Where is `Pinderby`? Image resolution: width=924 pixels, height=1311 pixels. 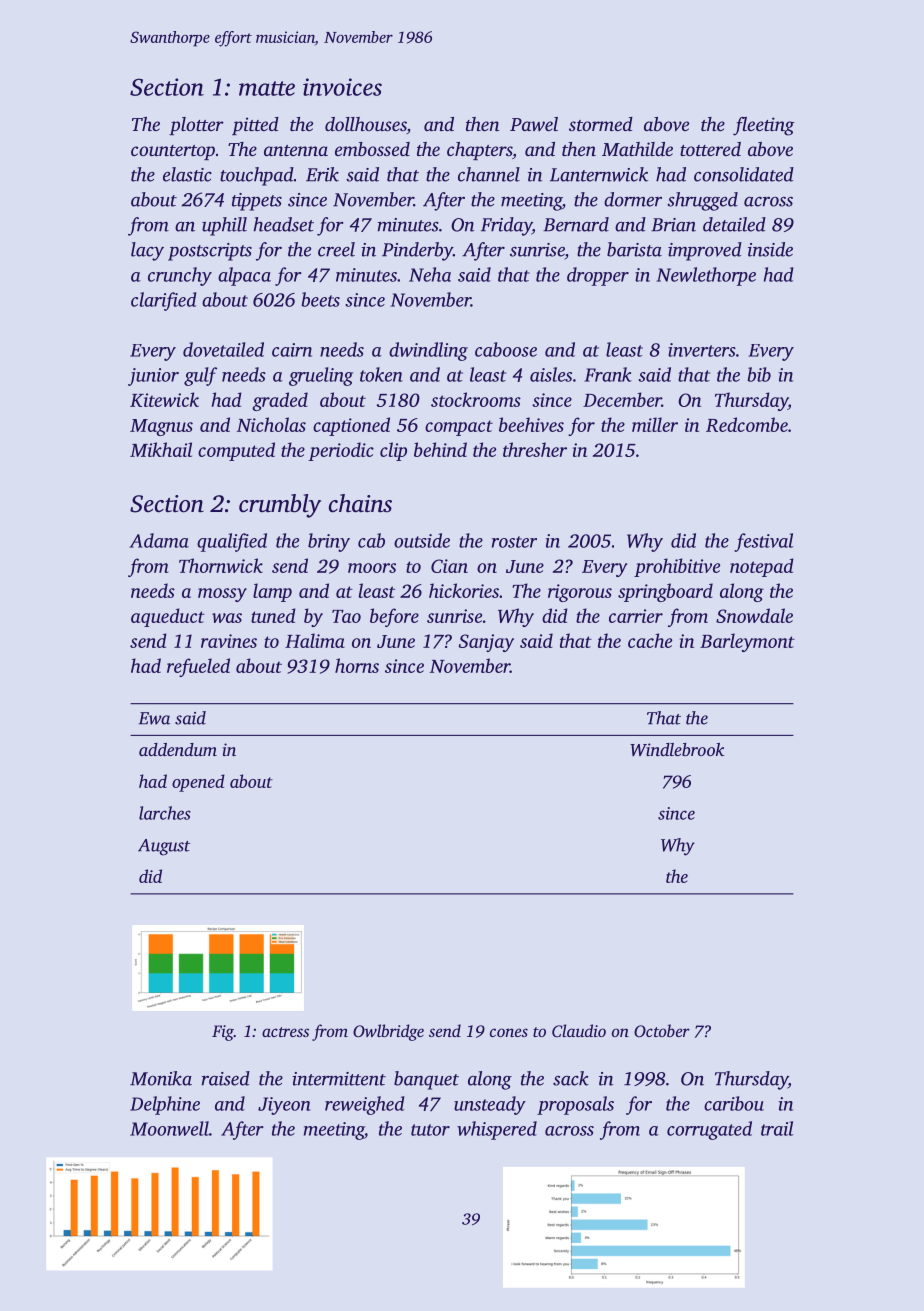 Pinderby is located at coordinates (417, 251).
